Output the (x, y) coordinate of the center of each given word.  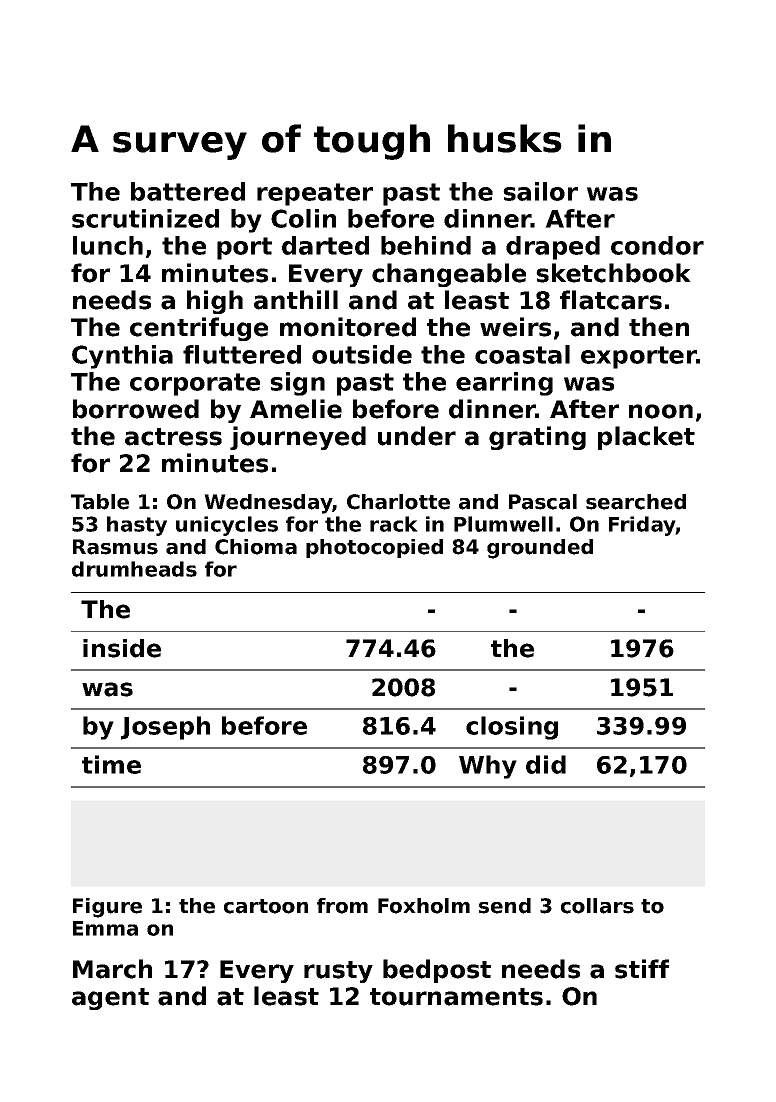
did (546, 764)
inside (122, 648)
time (111, 764)
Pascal (543, 502)
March (112, 969)
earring (504, 384)
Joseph (165, 728)
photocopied (374, 548)
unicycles (227, 526)
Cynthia (122, 357)
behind (426, 245)
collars (597, 906)
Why (488, 767)
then (659, 327)
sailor (540, 191)
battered (188, 191)
